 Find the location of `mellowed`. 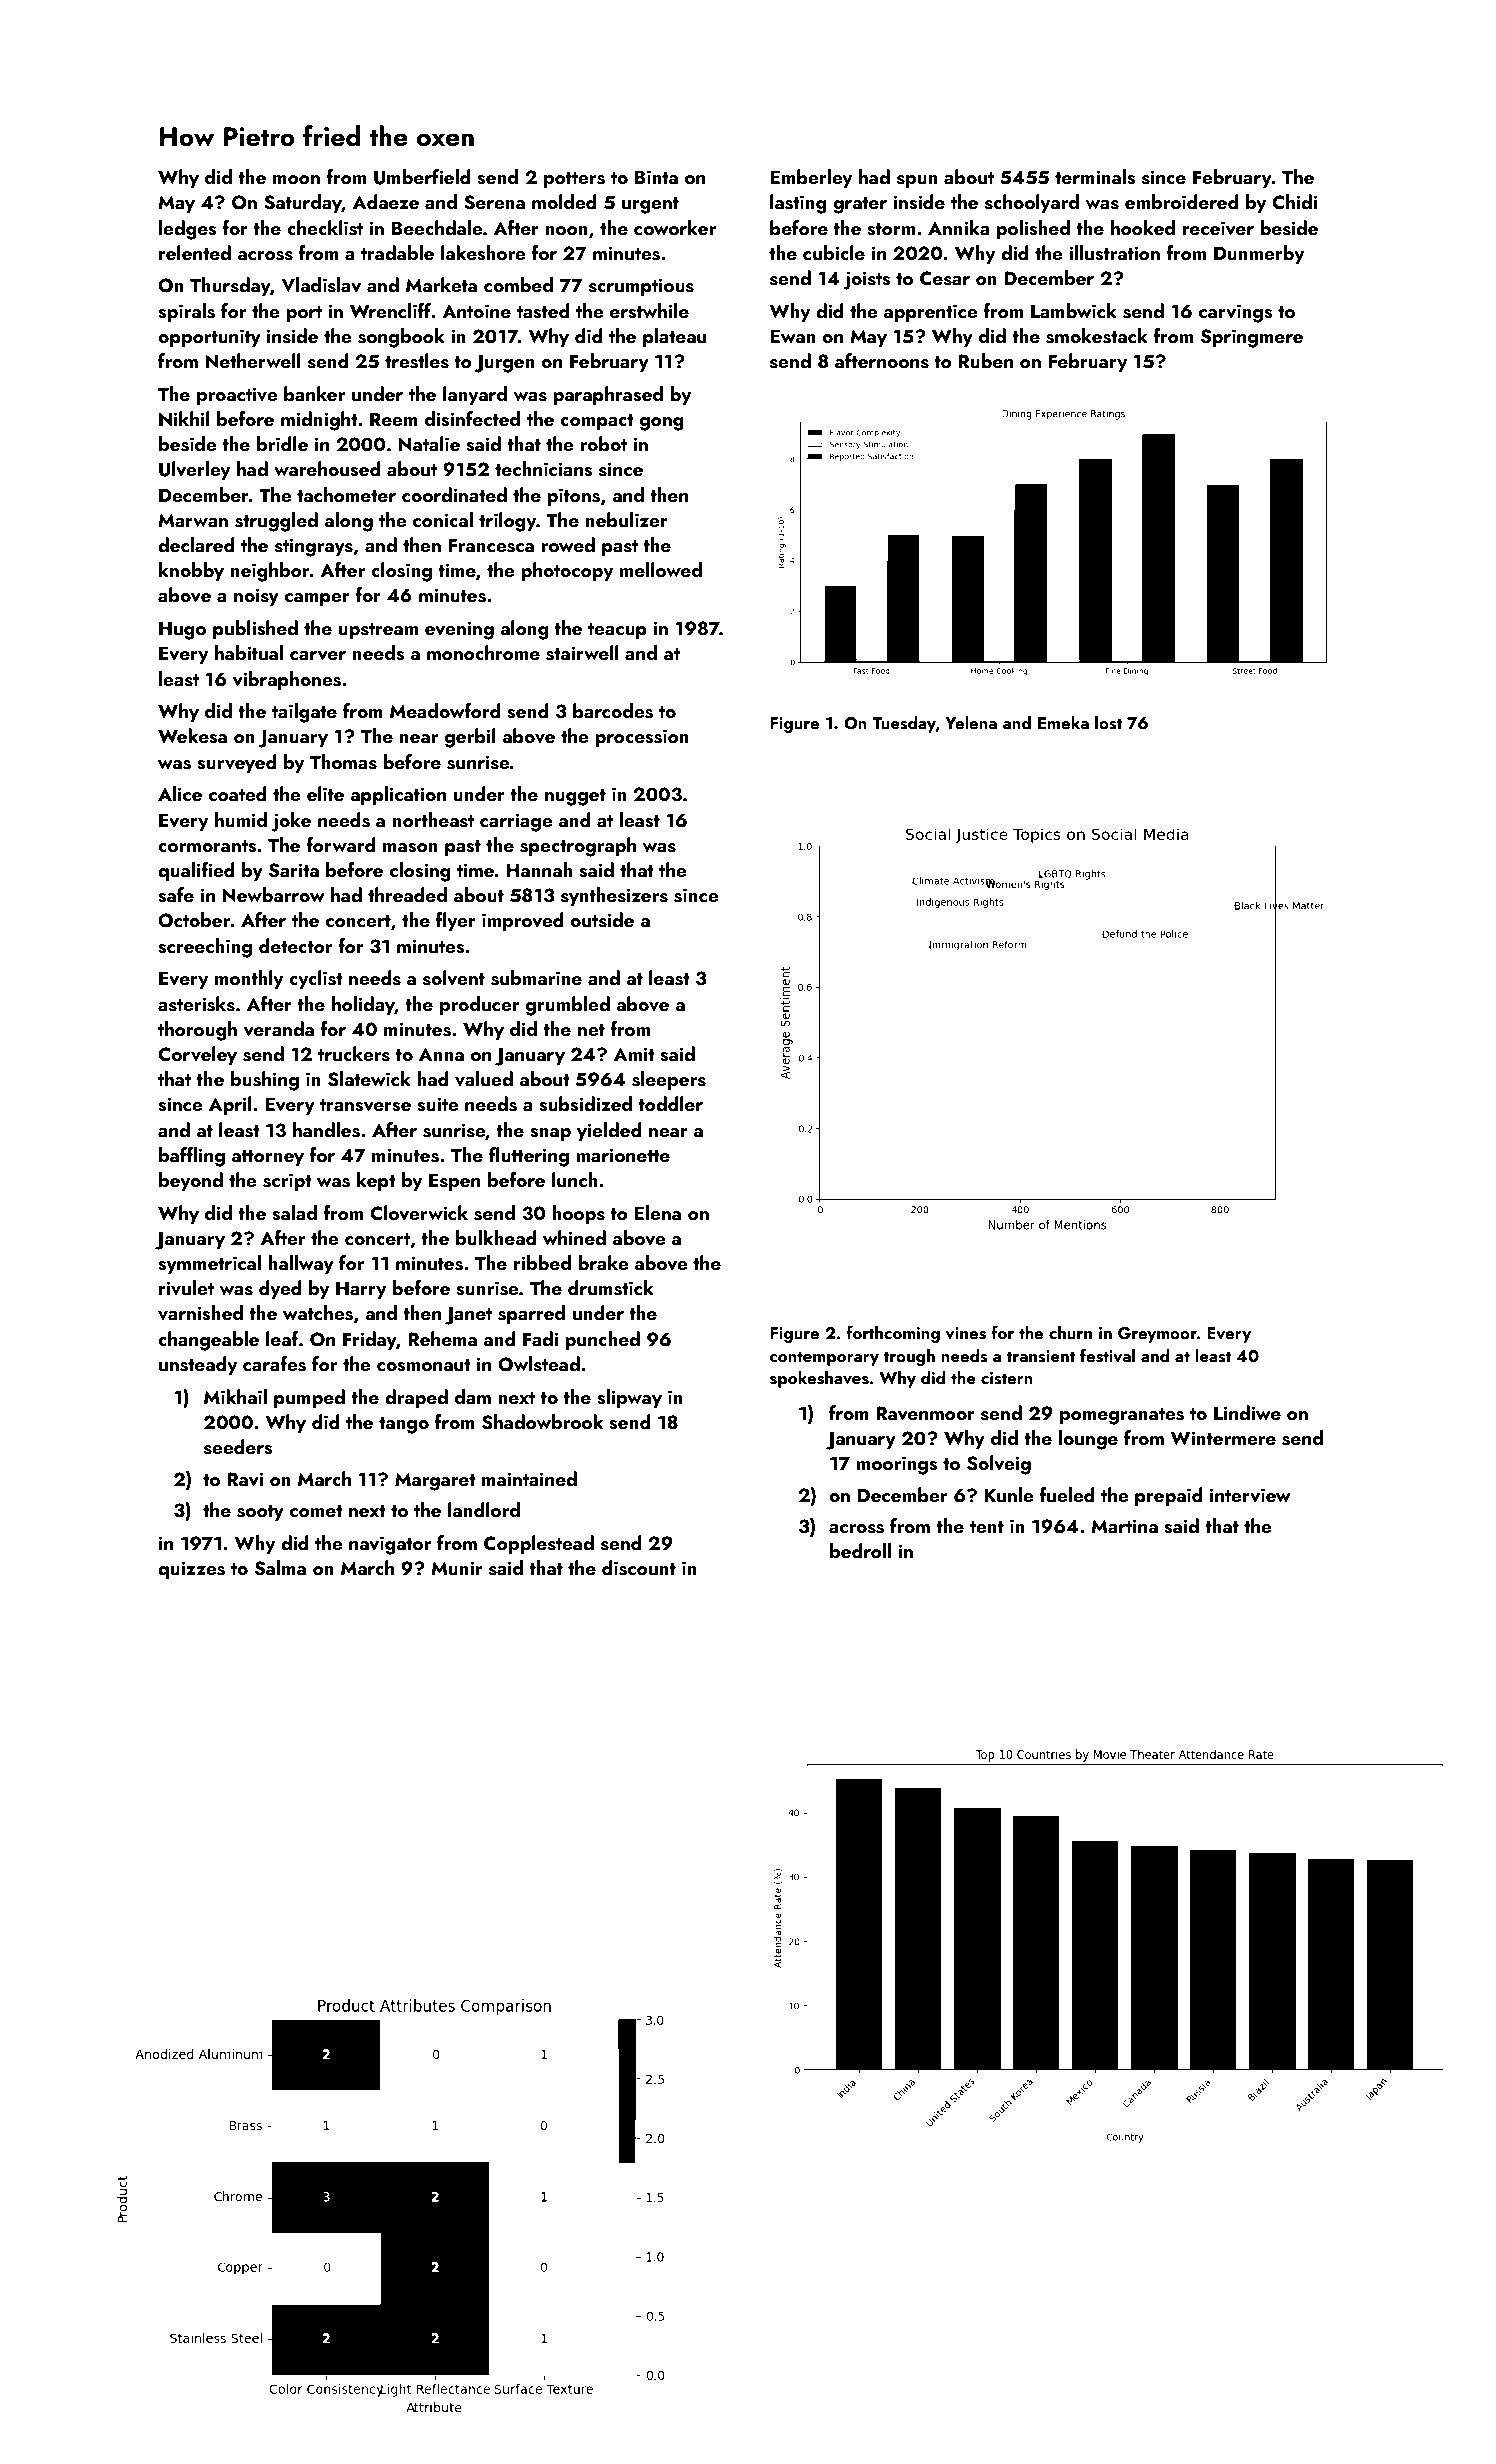

mellowed is located at coordinates (660, 569).
